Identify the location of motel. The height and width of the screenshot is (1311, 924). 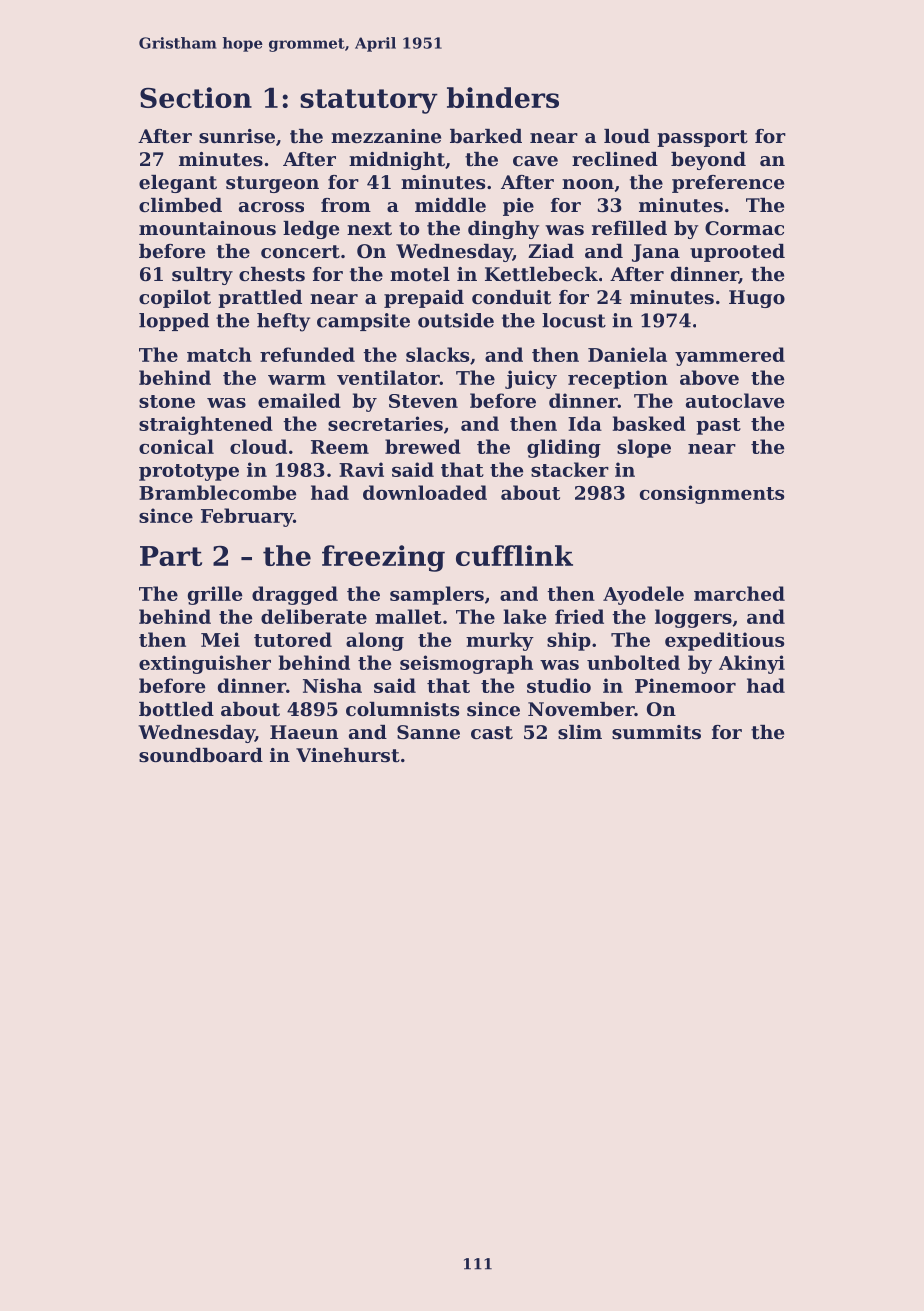
(420, 274).
